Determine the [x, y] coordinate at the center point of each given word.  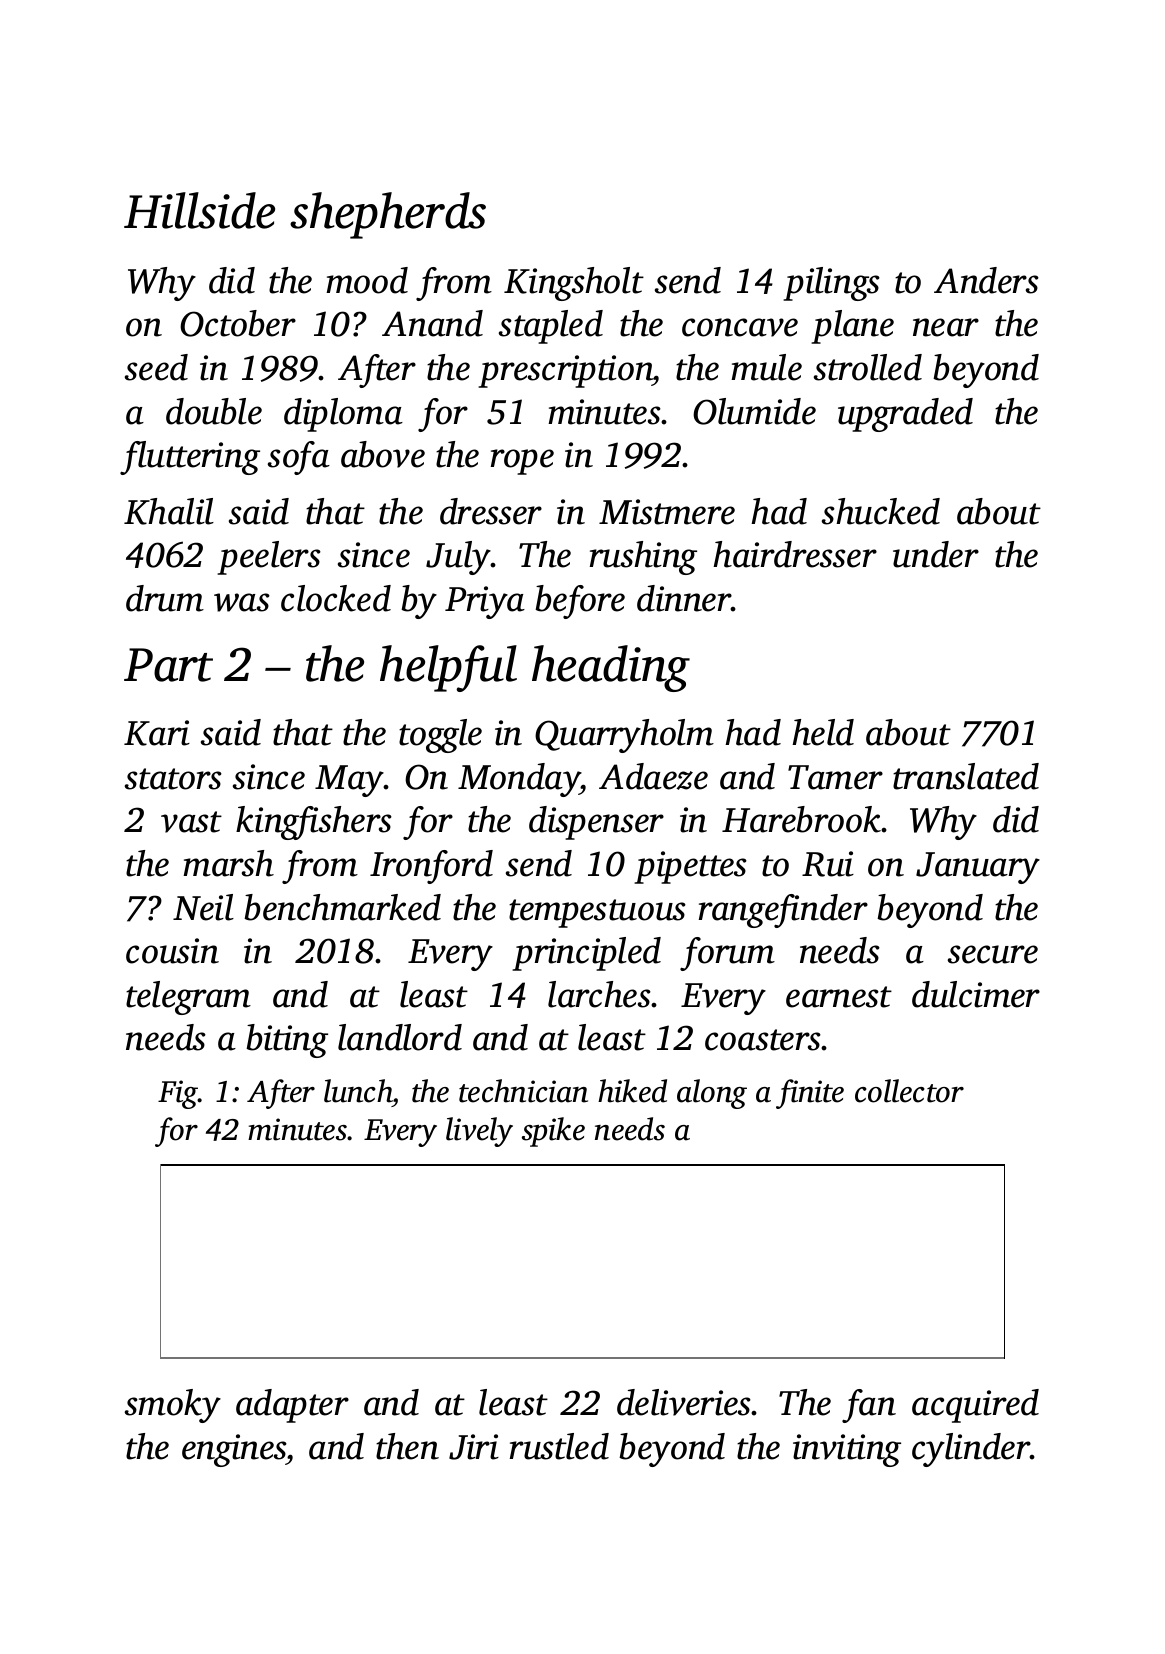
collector [909, 1091]
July [458, 558]
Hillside [199, 210]
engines [234, 1450]
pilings [831, 284]
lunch [358, 1091]
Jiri [474, 1447]
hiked [632, 1091]
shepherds [388, 215]
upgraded [905, 415]
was [242, 602]
